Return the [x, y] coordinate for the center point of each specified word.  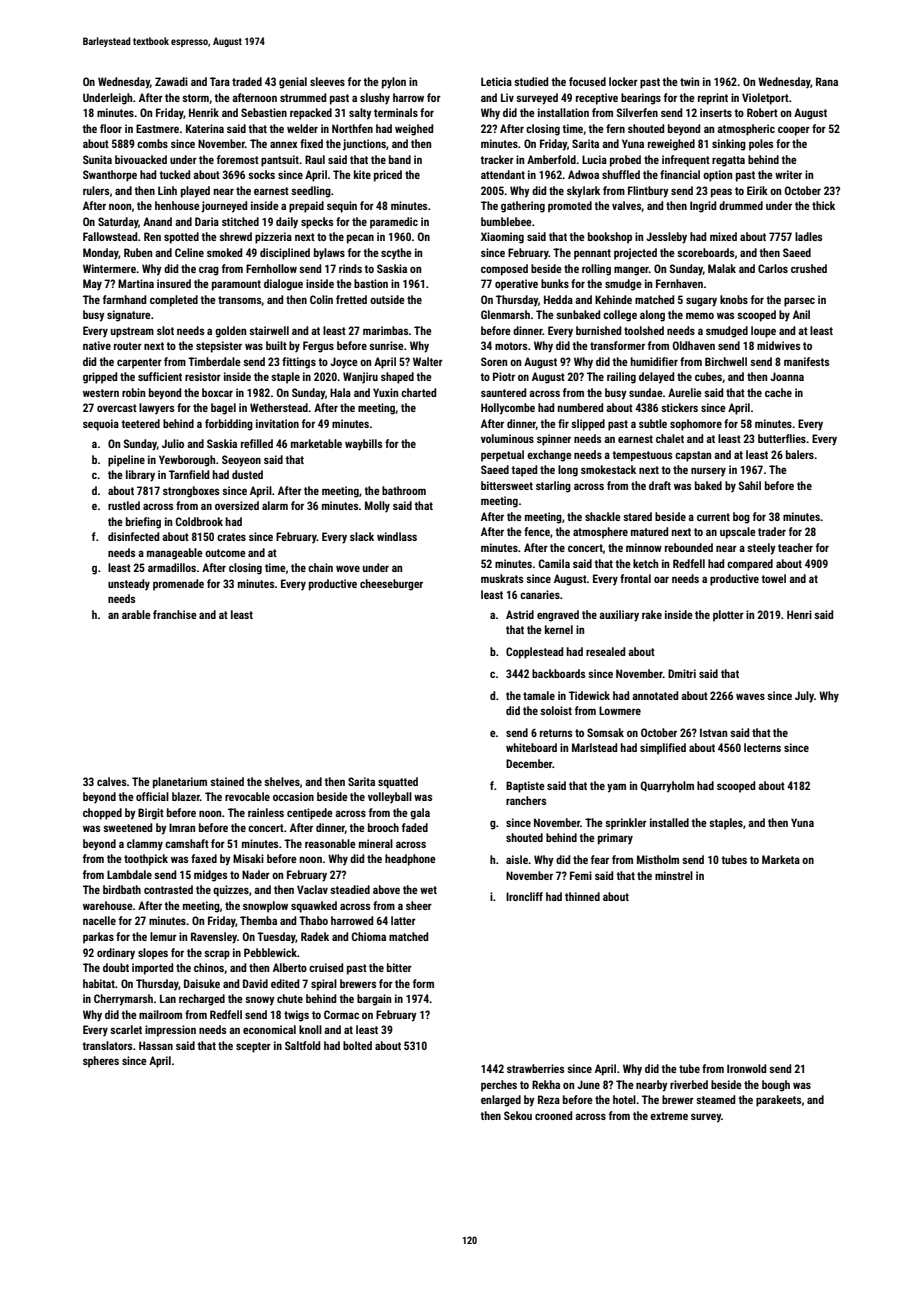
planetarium [180, 783]
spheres [101, 1062]
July [804, 697]
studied [531, 81]
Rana [827, 81]
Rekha [546, 1084]
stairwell [269, 330]
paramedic [394, 223]
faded [415, 827]
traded [247, 81]
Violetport [765, 99]
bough [776, 1086]
